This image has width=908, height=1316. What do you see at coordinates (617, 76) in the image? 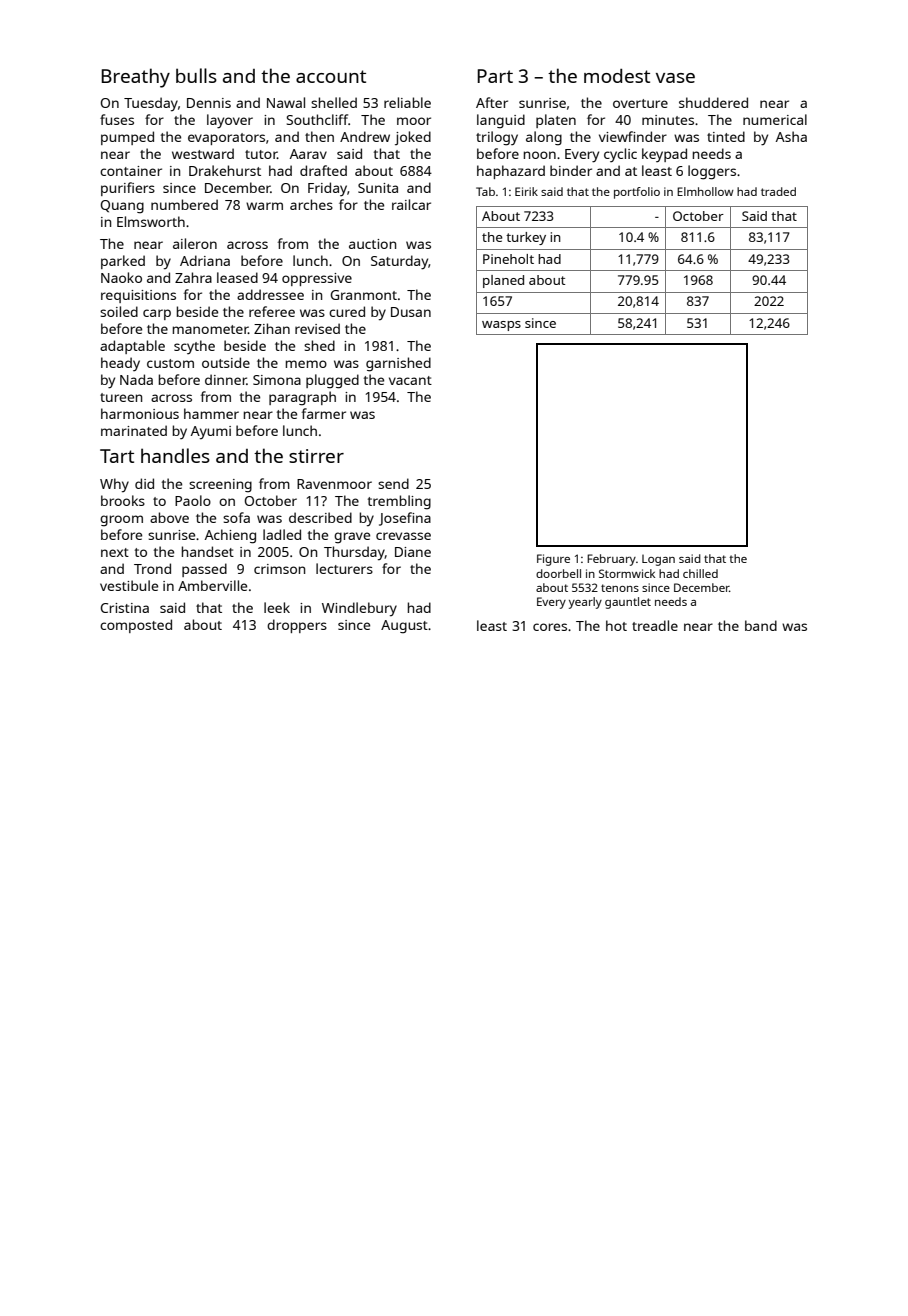
I see `modest` at bounding box center [617, 76].
